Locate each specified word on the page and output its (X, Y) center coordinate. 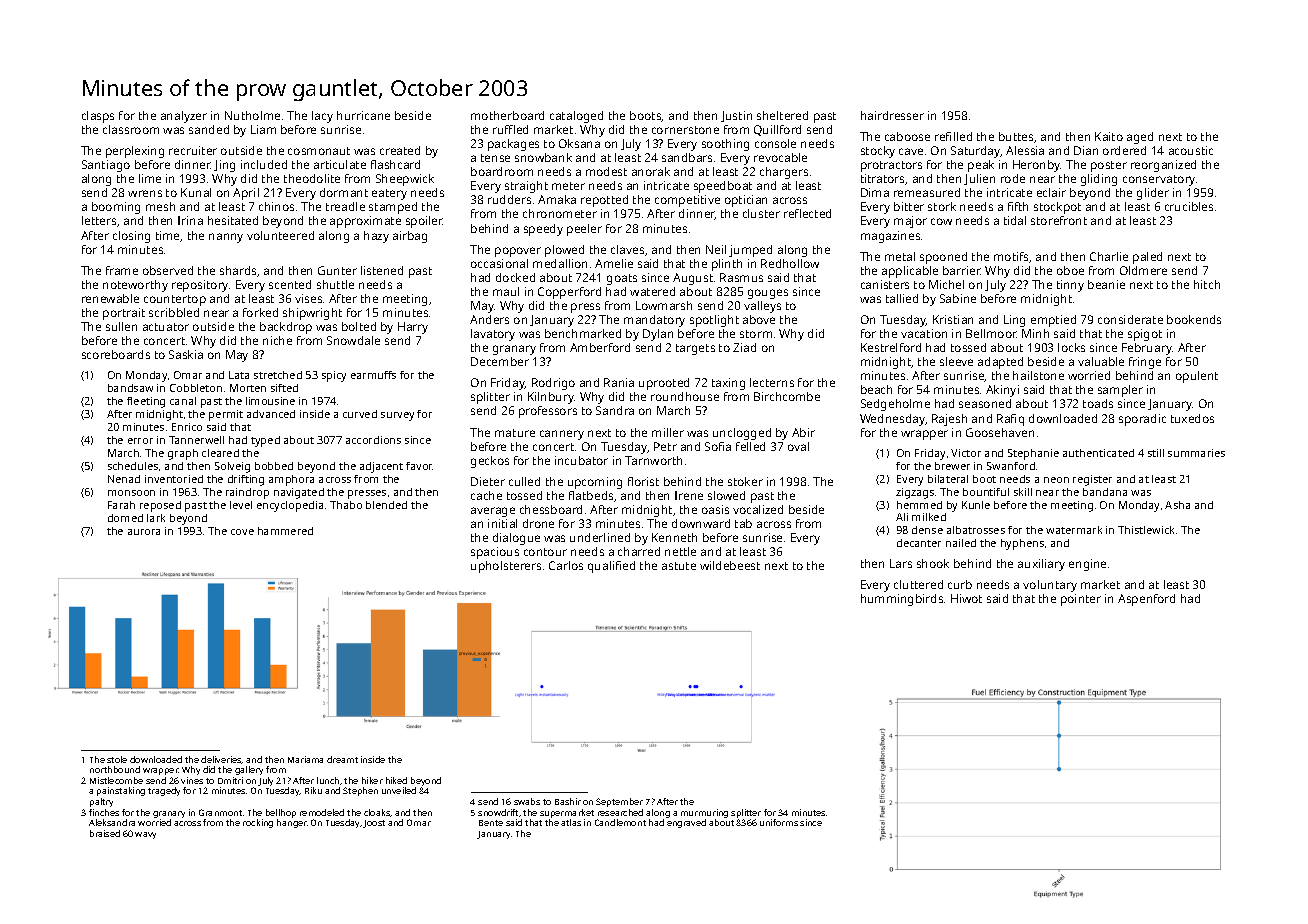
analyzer (184, 117)
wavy (145, 835)
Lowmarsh (664, 305)
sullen (121, 326)
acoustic (1191, 150)
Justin (736, 116)
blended (386, 505)
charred (639, 551)
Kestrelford (891, 347)
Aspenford (1146, 600)
